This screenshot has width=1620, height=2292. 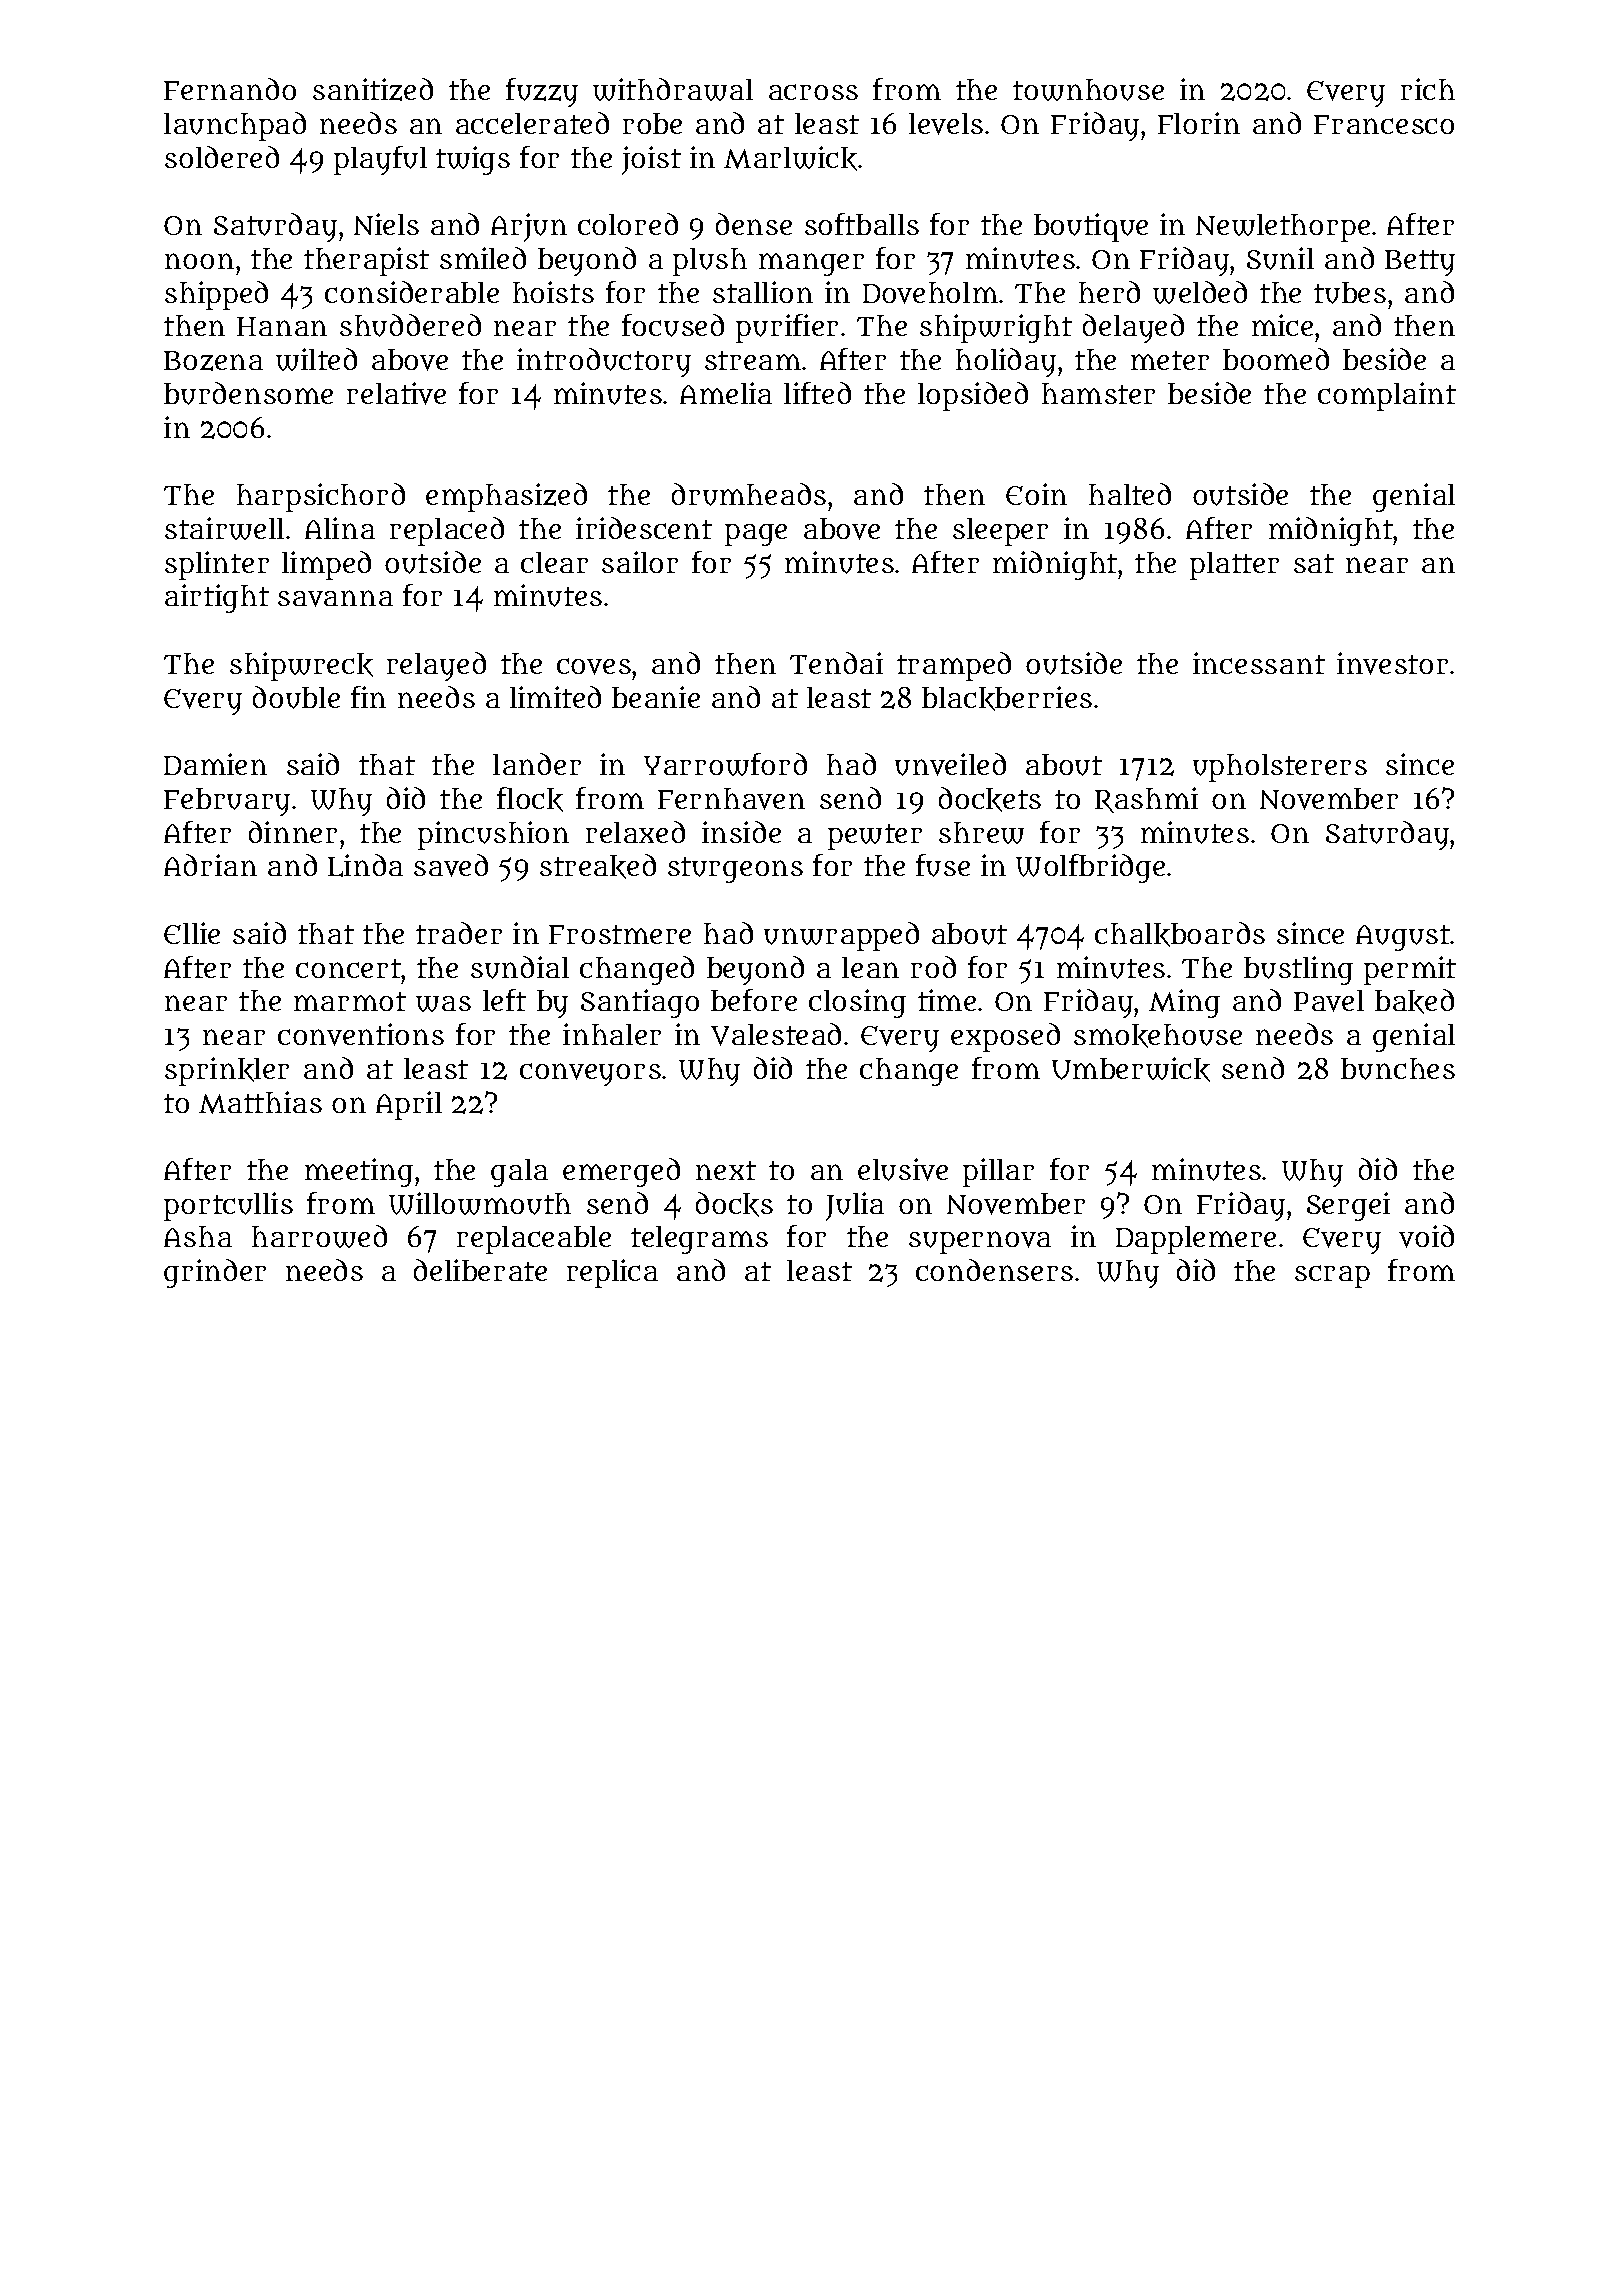 I want to click on sanitized, so click(x=373, y=89).
